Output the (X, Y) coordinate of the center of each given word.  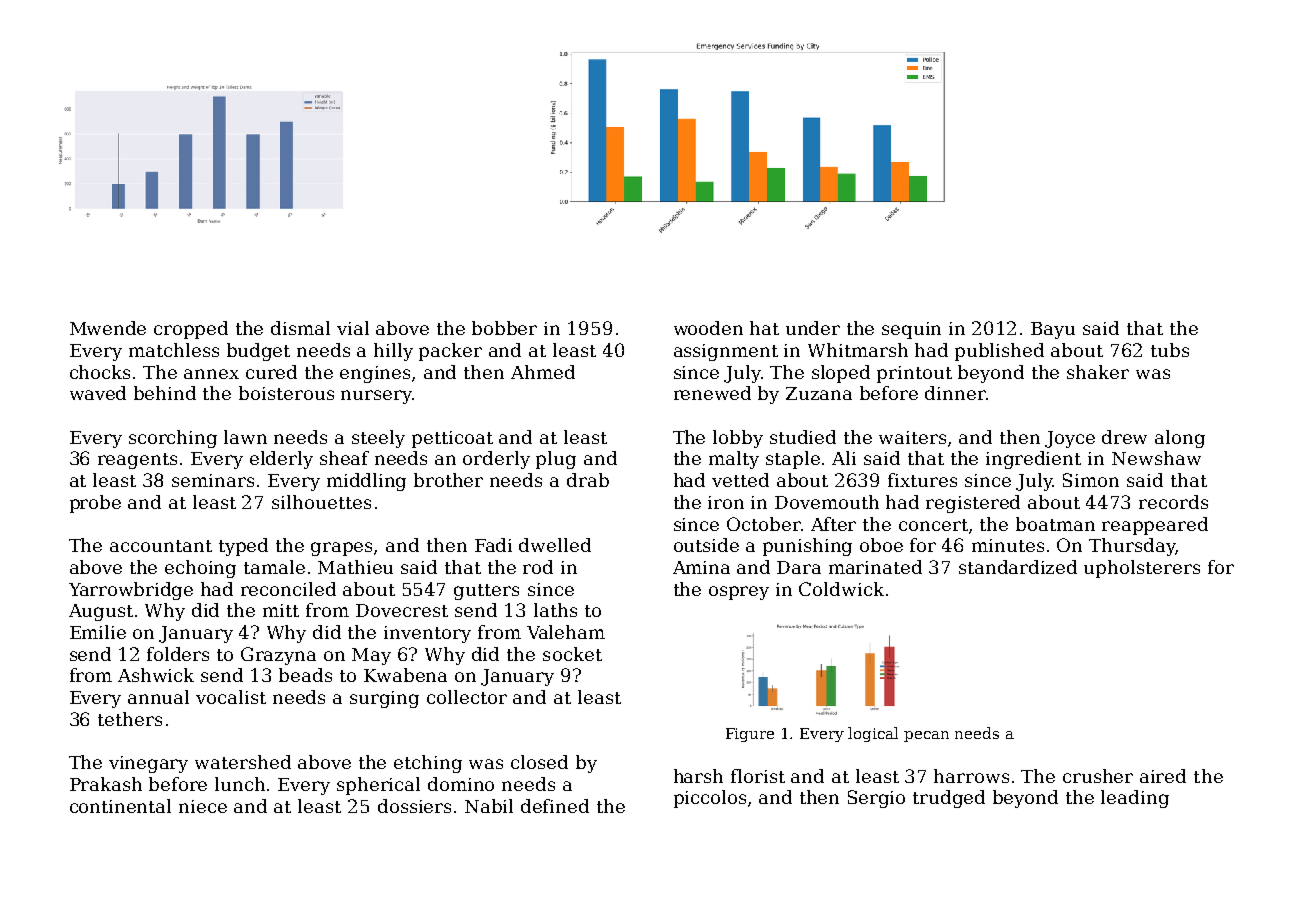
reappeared (1155, 526)
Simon (1091, 480)
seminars (213, 480)
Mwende (108, 328)
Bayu (1053, 330)
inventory (427, 634)
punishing (807, 547)
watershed (243, 762)
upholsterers (1142, 569)
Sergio (876, 799)
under (813, 328)
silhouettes (321, 502)
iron (726, 502)
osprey (739, 593)
